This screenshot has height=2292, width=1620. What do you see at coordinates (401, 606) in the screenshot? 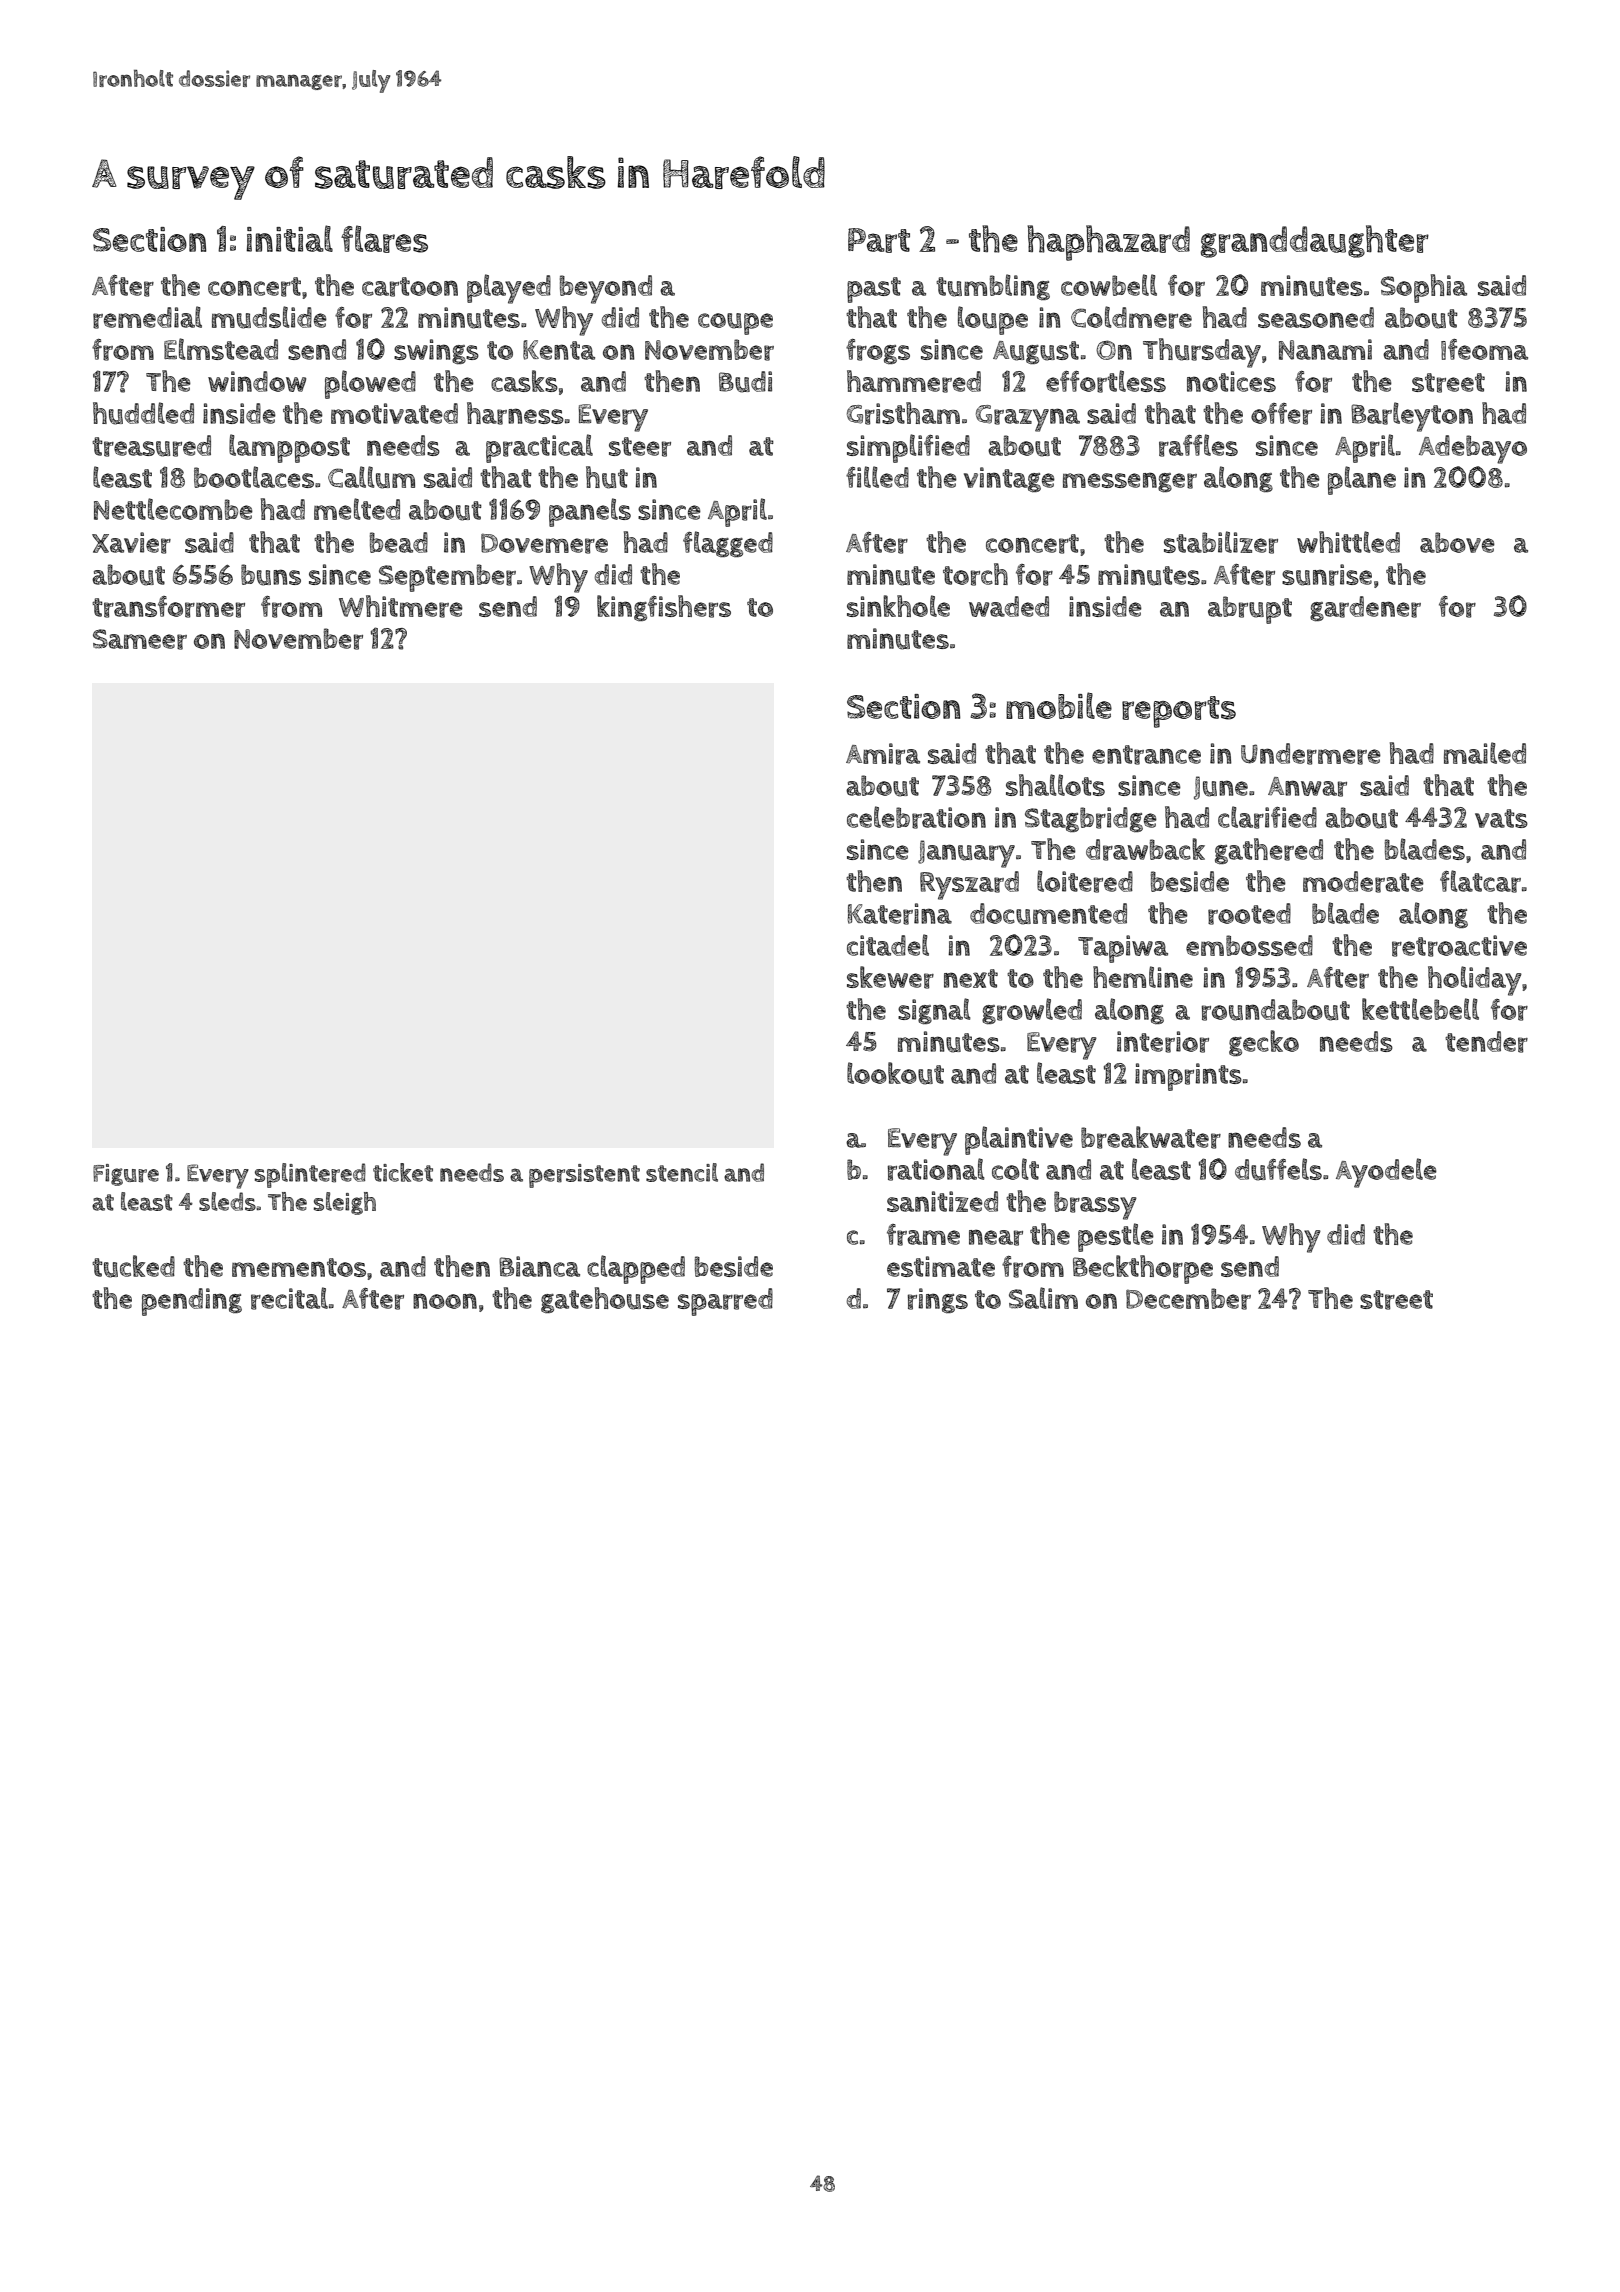
I see `Whitmere` at bounding box center [401, 606].
